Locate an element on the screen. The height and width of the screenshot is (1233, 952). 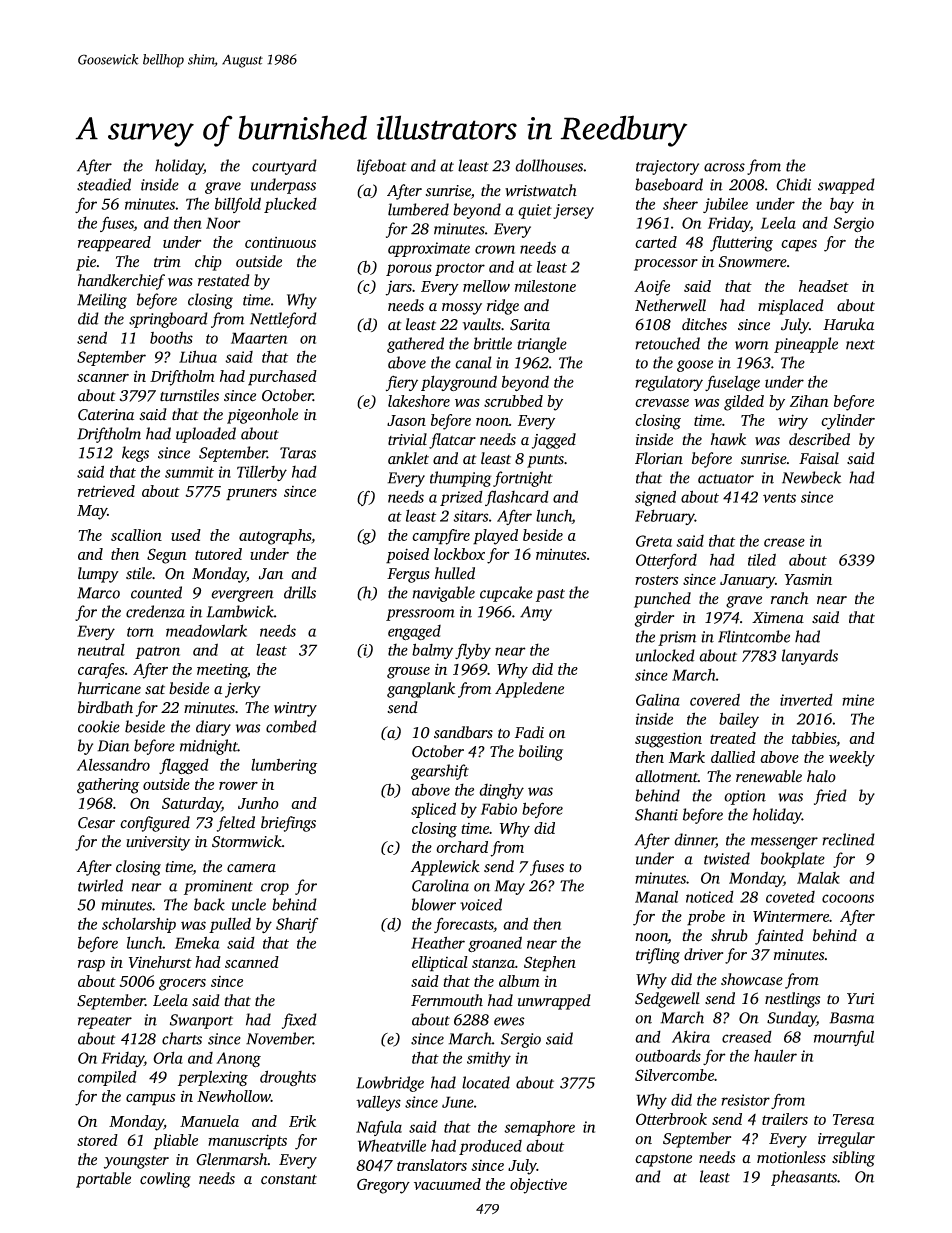
Caterina is located at coordinates (106, 415).
